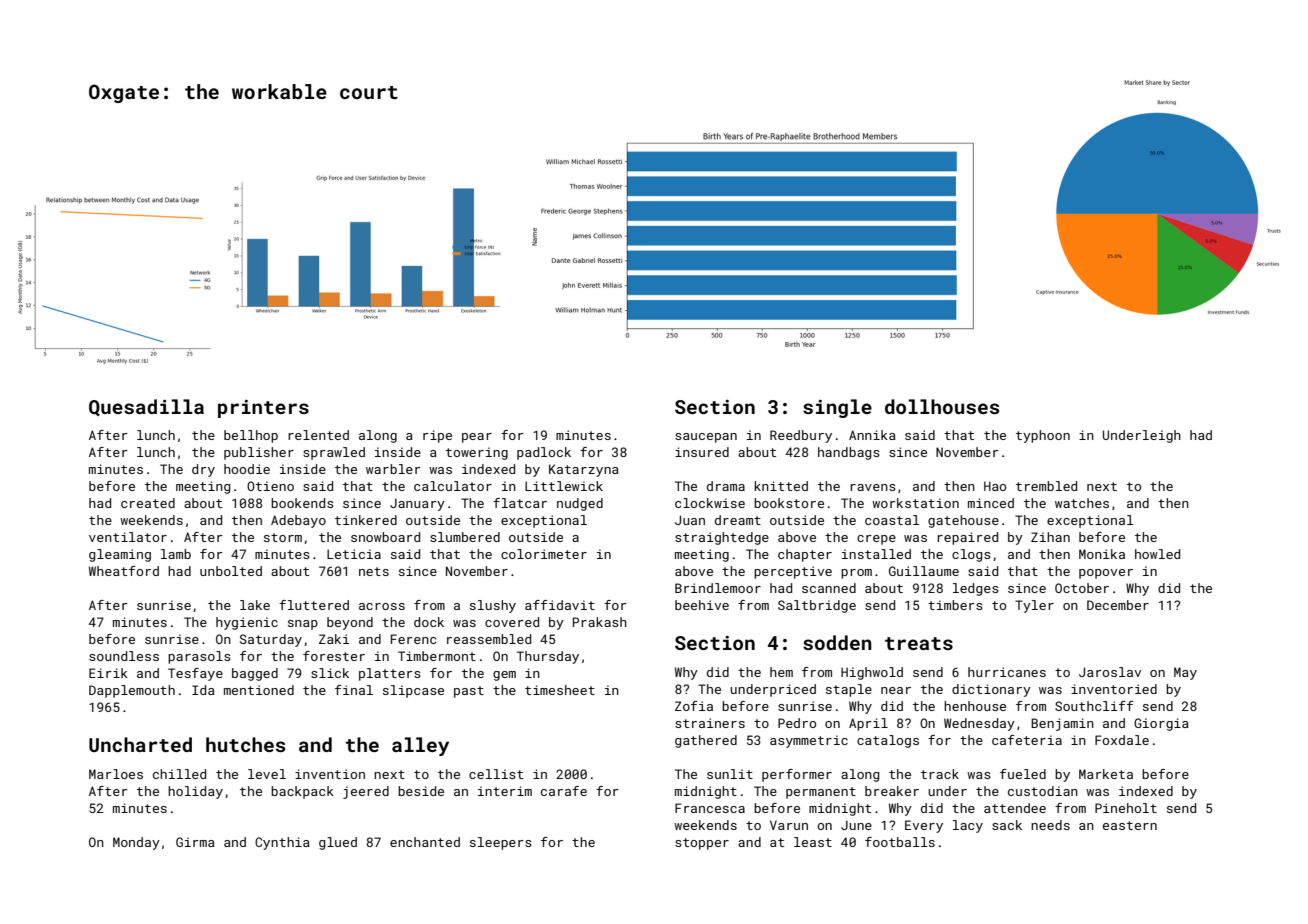 This screenshot has width=1308, height=924. What do you see at coordinates (263, 409) in the screenshot?
I see `printers` at bounding box center [263, 409].
